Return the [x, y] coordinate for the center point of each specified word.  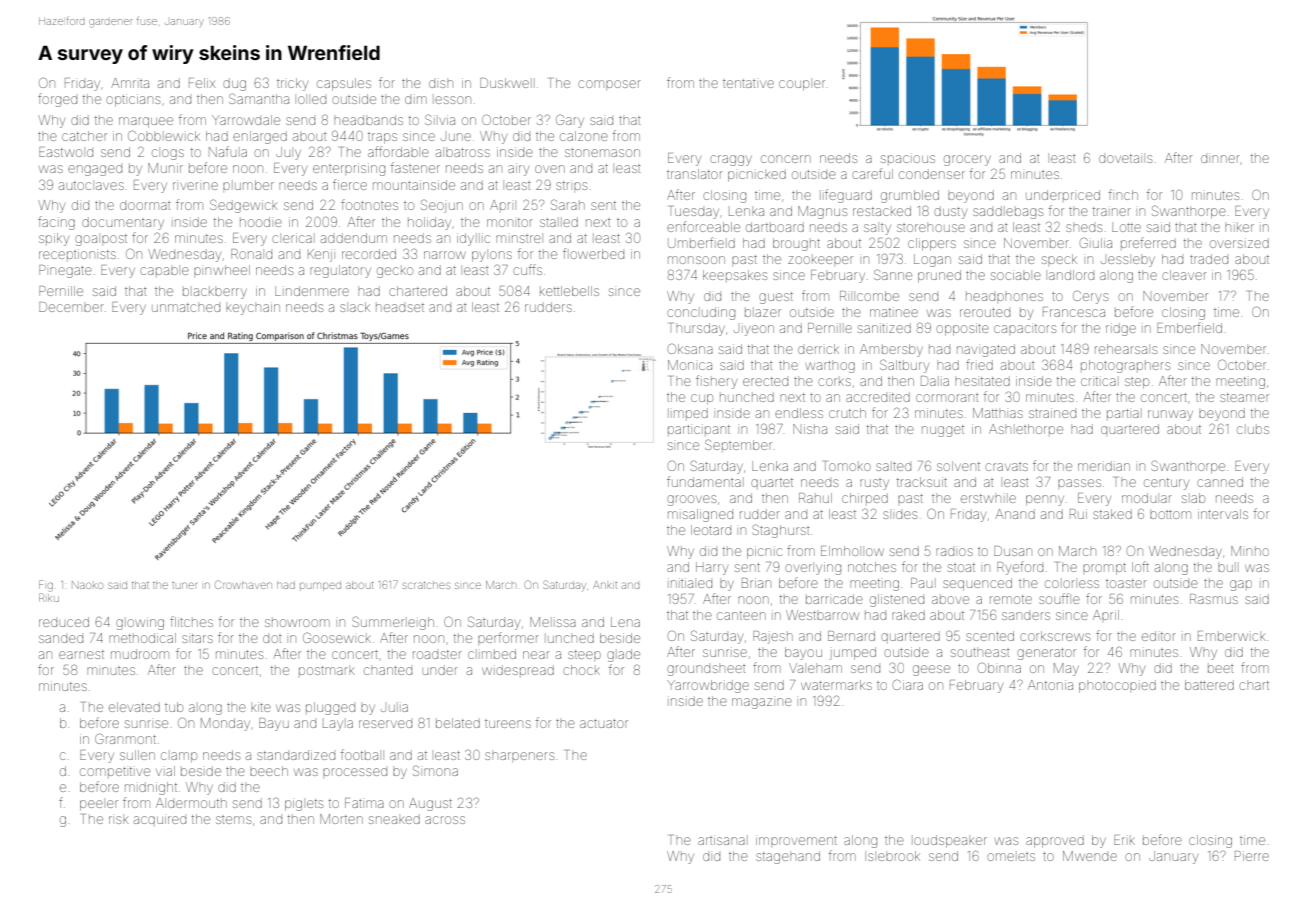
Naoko [87, 585]
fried [979, 364]
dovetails [1125, 158]
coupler [802, 85]
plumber [248, 185]
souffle [1059, 598]
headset [400, 307]
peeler [99, 805]
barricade [834, 599]
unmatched [186, 307]
